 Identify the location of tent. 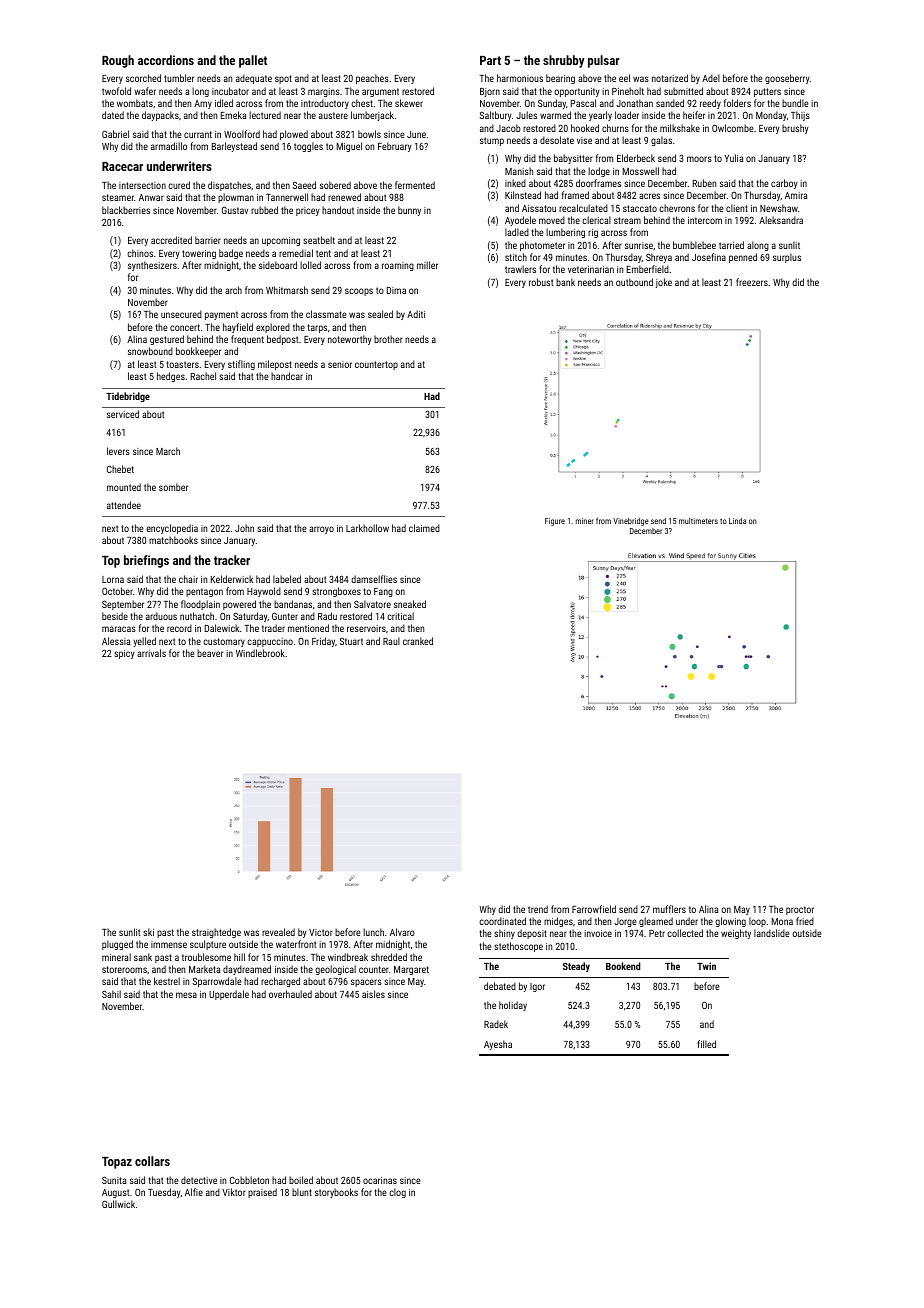
(323, 253).
